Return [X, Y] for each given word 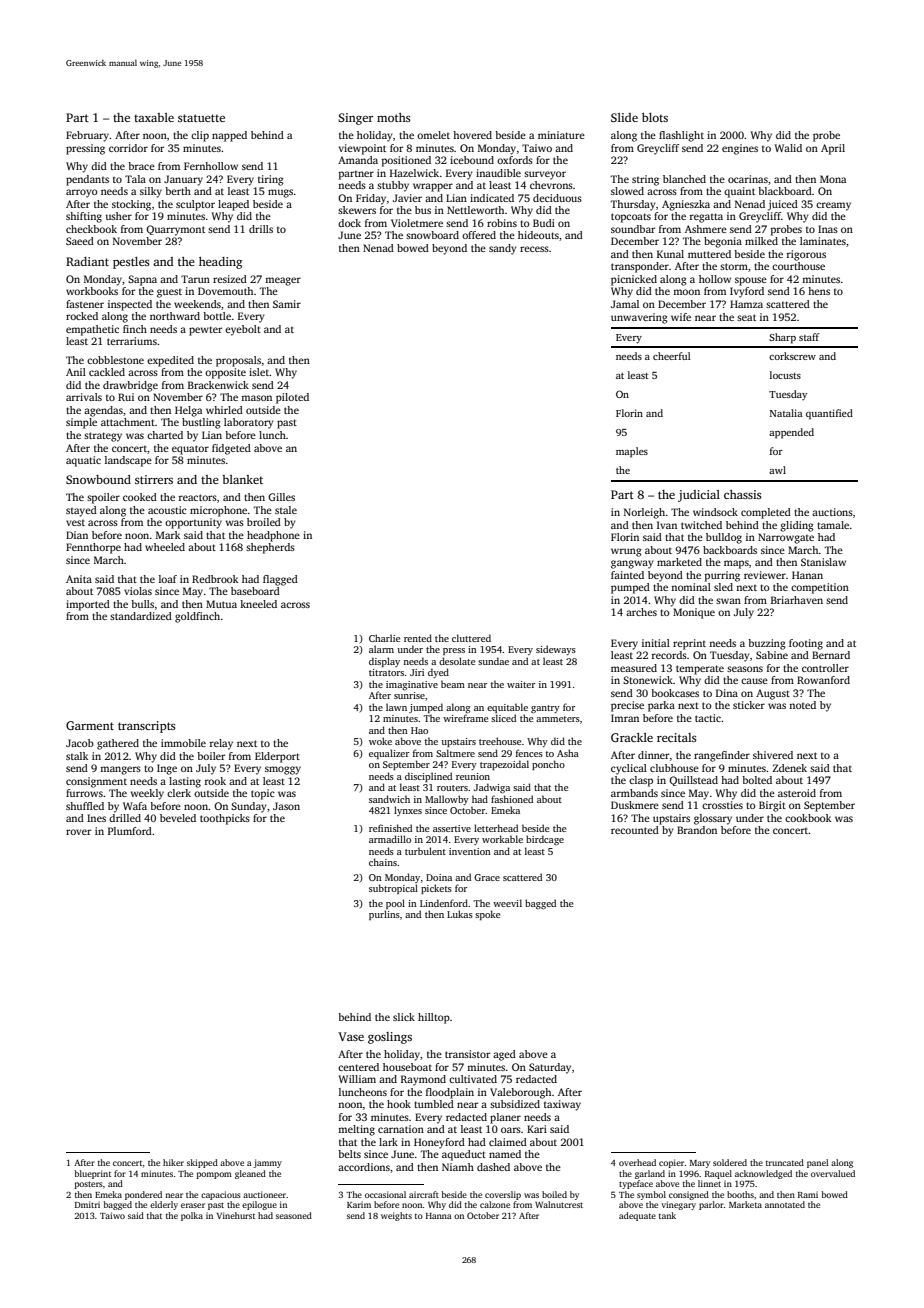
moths [394, 117]
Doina [439, 877]
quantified [829, 414]
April [833, 149]
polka [192, 1216]
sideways [556, 650]
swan [728, 601]
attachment [128, 422]
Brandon [697, 830]
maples [632, 452]
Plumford [130, 831]
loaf [168, 579]
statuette [201, 118]
